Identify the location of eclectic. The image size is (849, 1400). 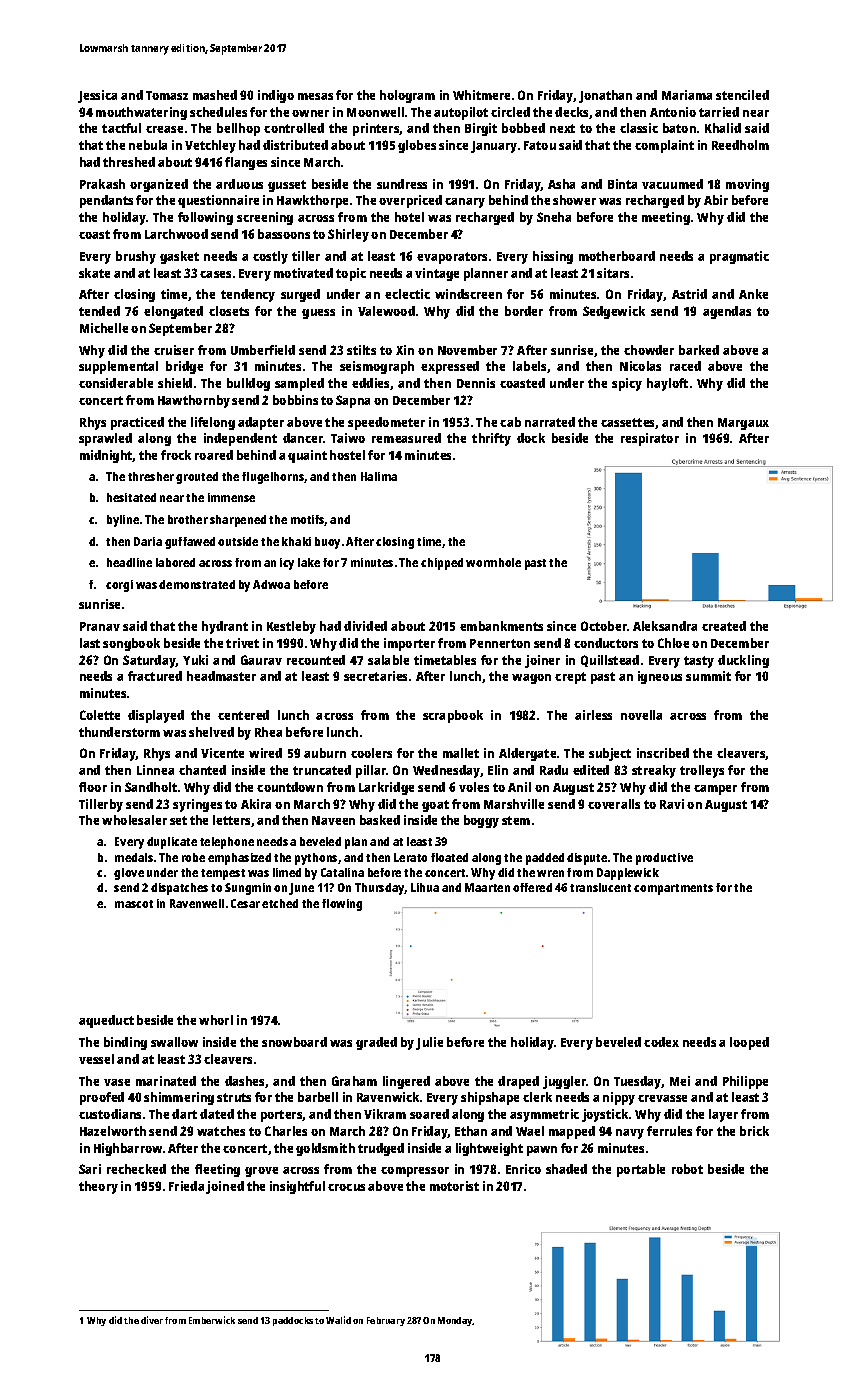
(407, 294).
